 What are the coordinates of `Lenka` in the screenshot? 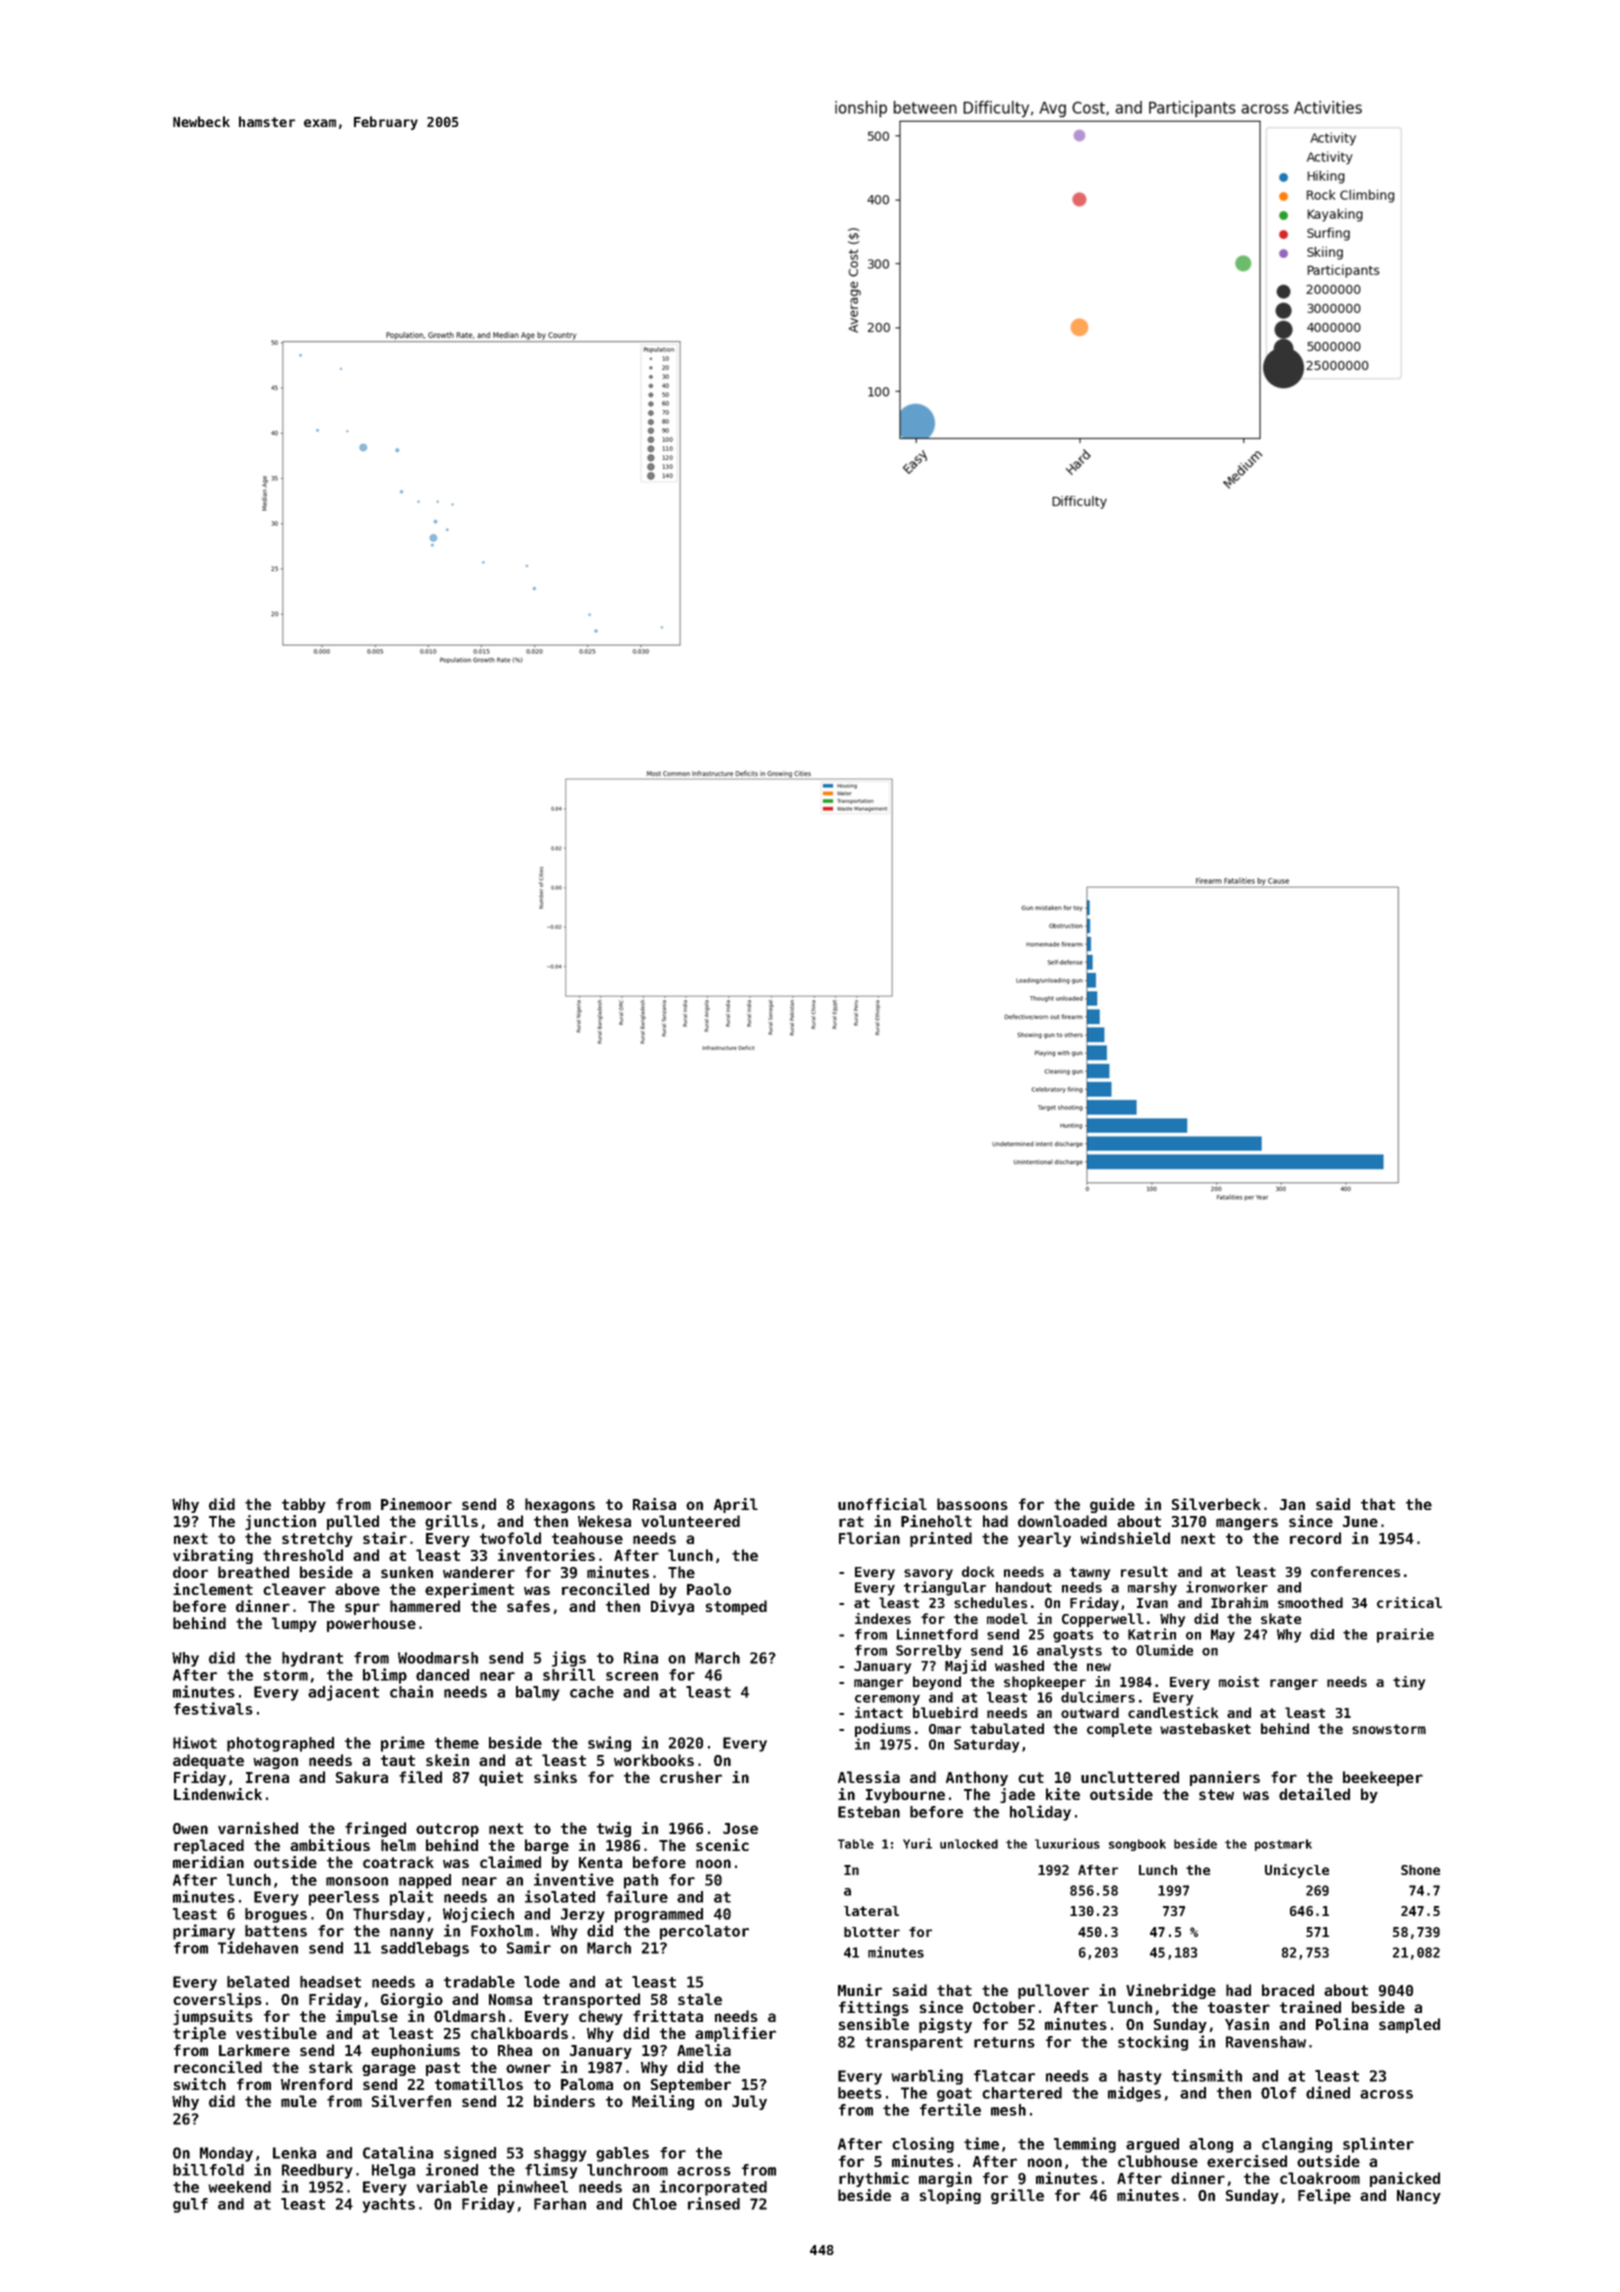 It's located at (294, 2153).
